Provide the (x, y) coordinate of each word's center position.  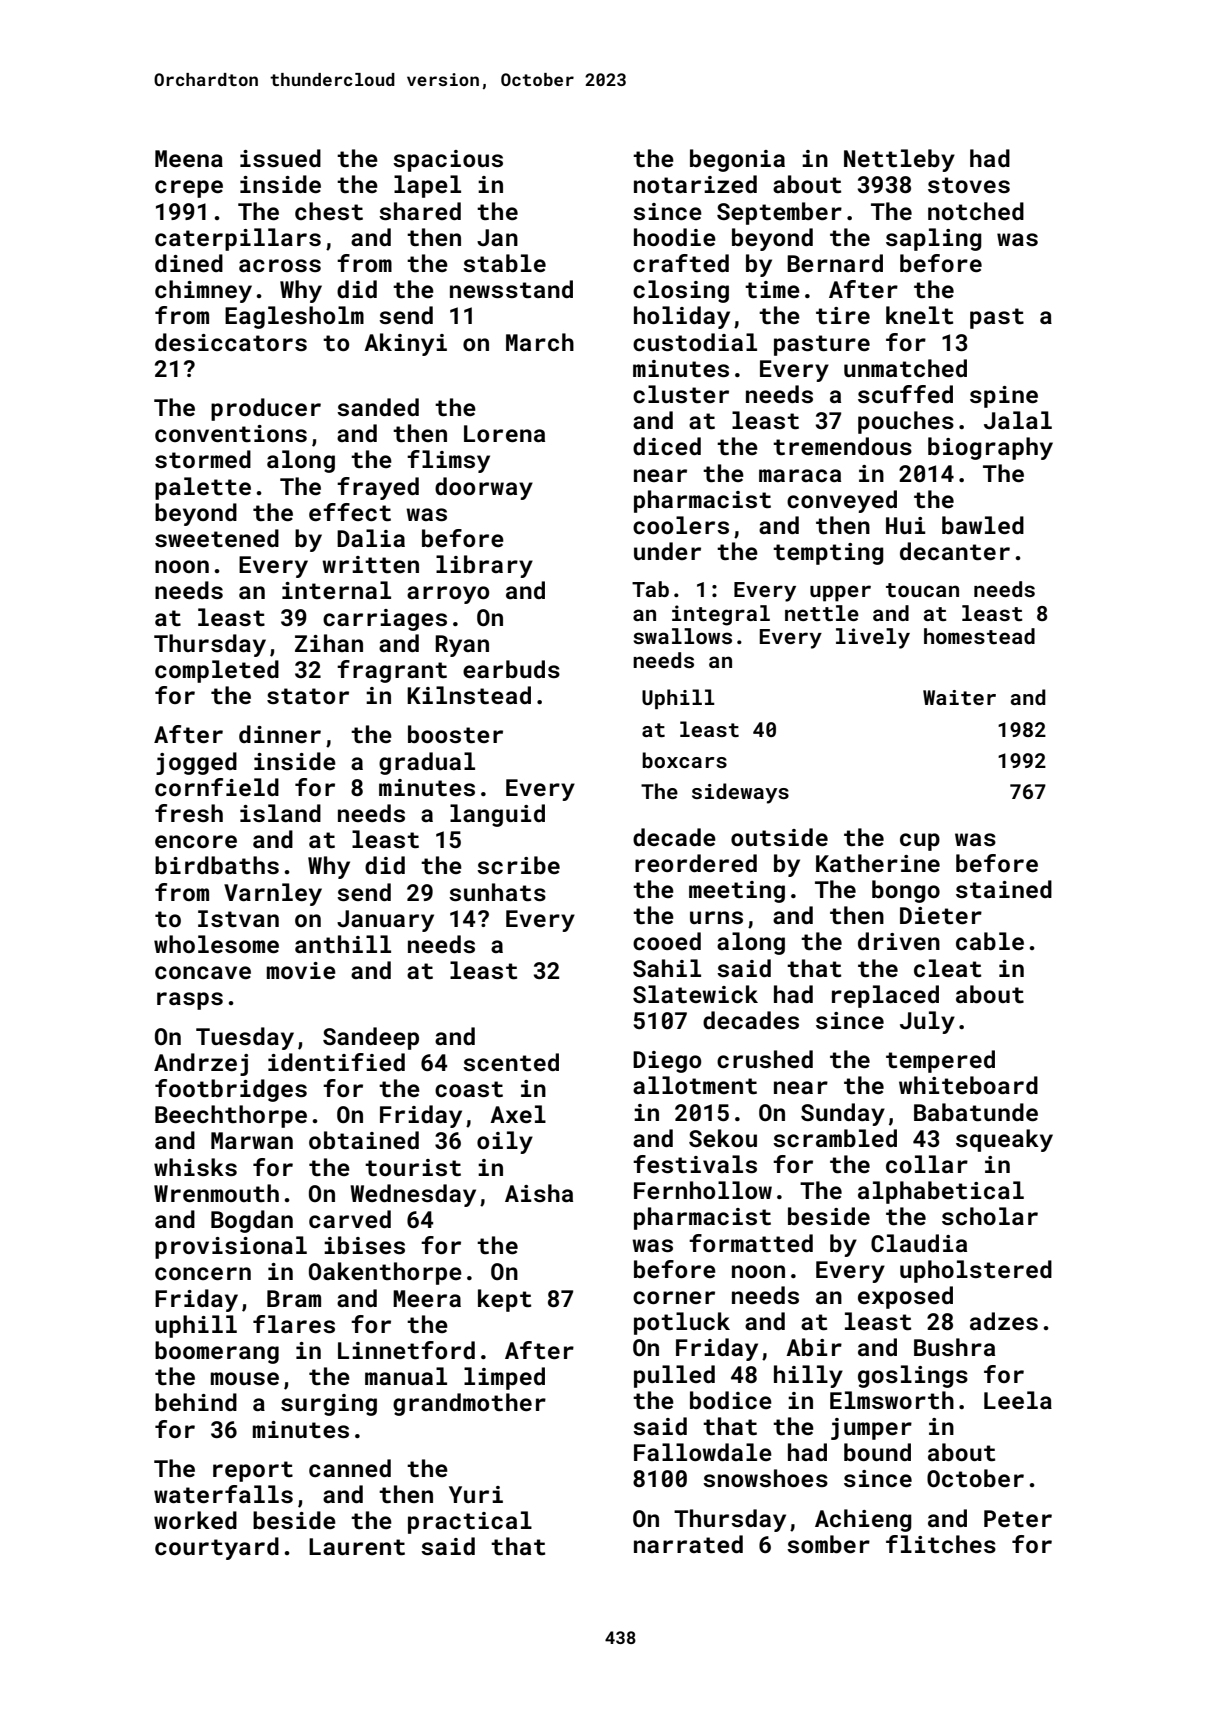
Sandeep (371, 1038)
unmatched (905, 368)
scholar (990, 1216)
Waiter (959, 697)
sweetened (217, 538)
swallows (682, 636)
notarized (695, 184)
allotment (695, 1085)
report (253, 1471)
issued (280, 158)
